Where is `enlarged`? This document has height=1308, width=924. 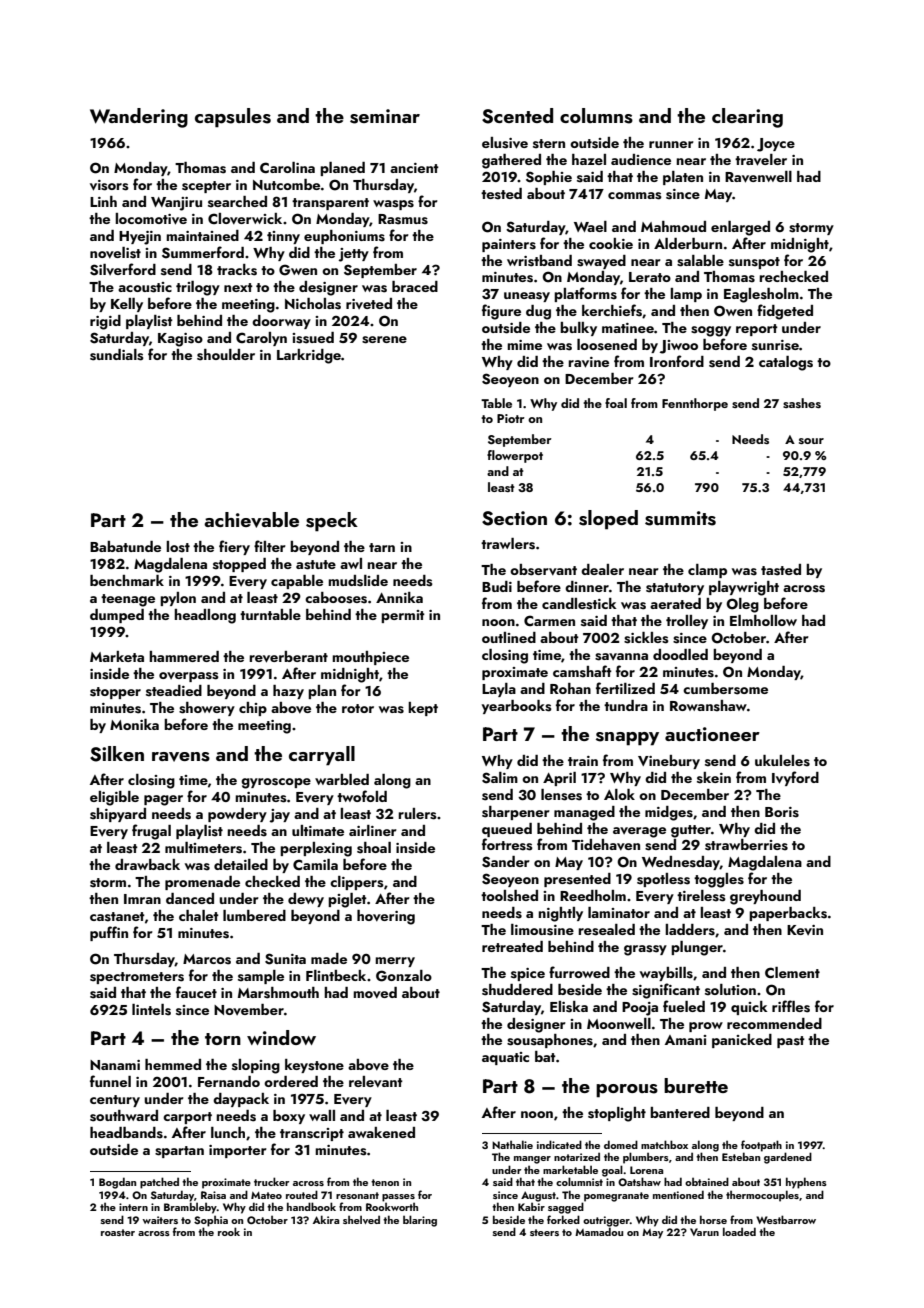
enlarged is located at coordinates (740, 228).
